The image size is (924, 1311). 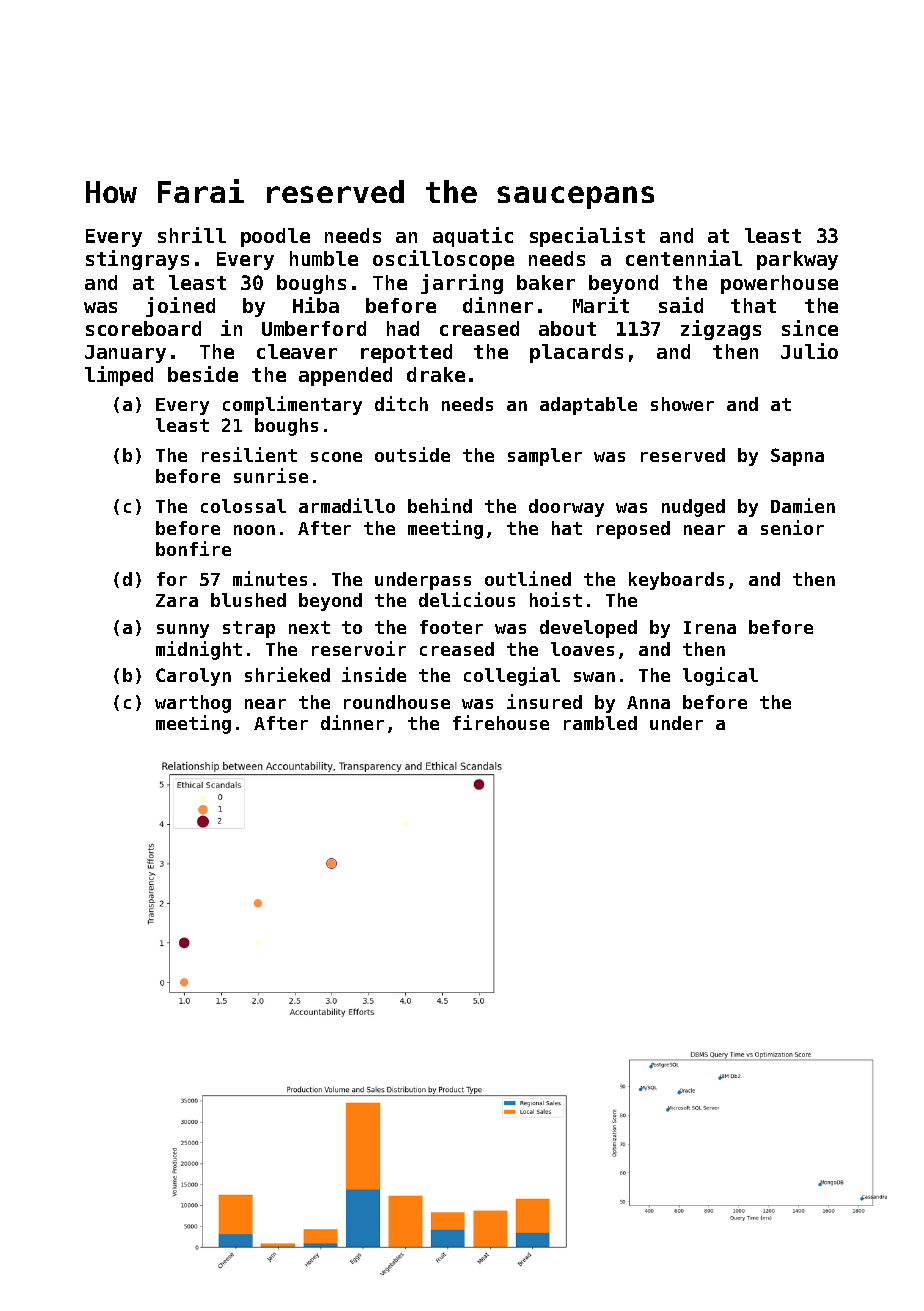 I want to click on resilient, so click(x=249, y=454).
